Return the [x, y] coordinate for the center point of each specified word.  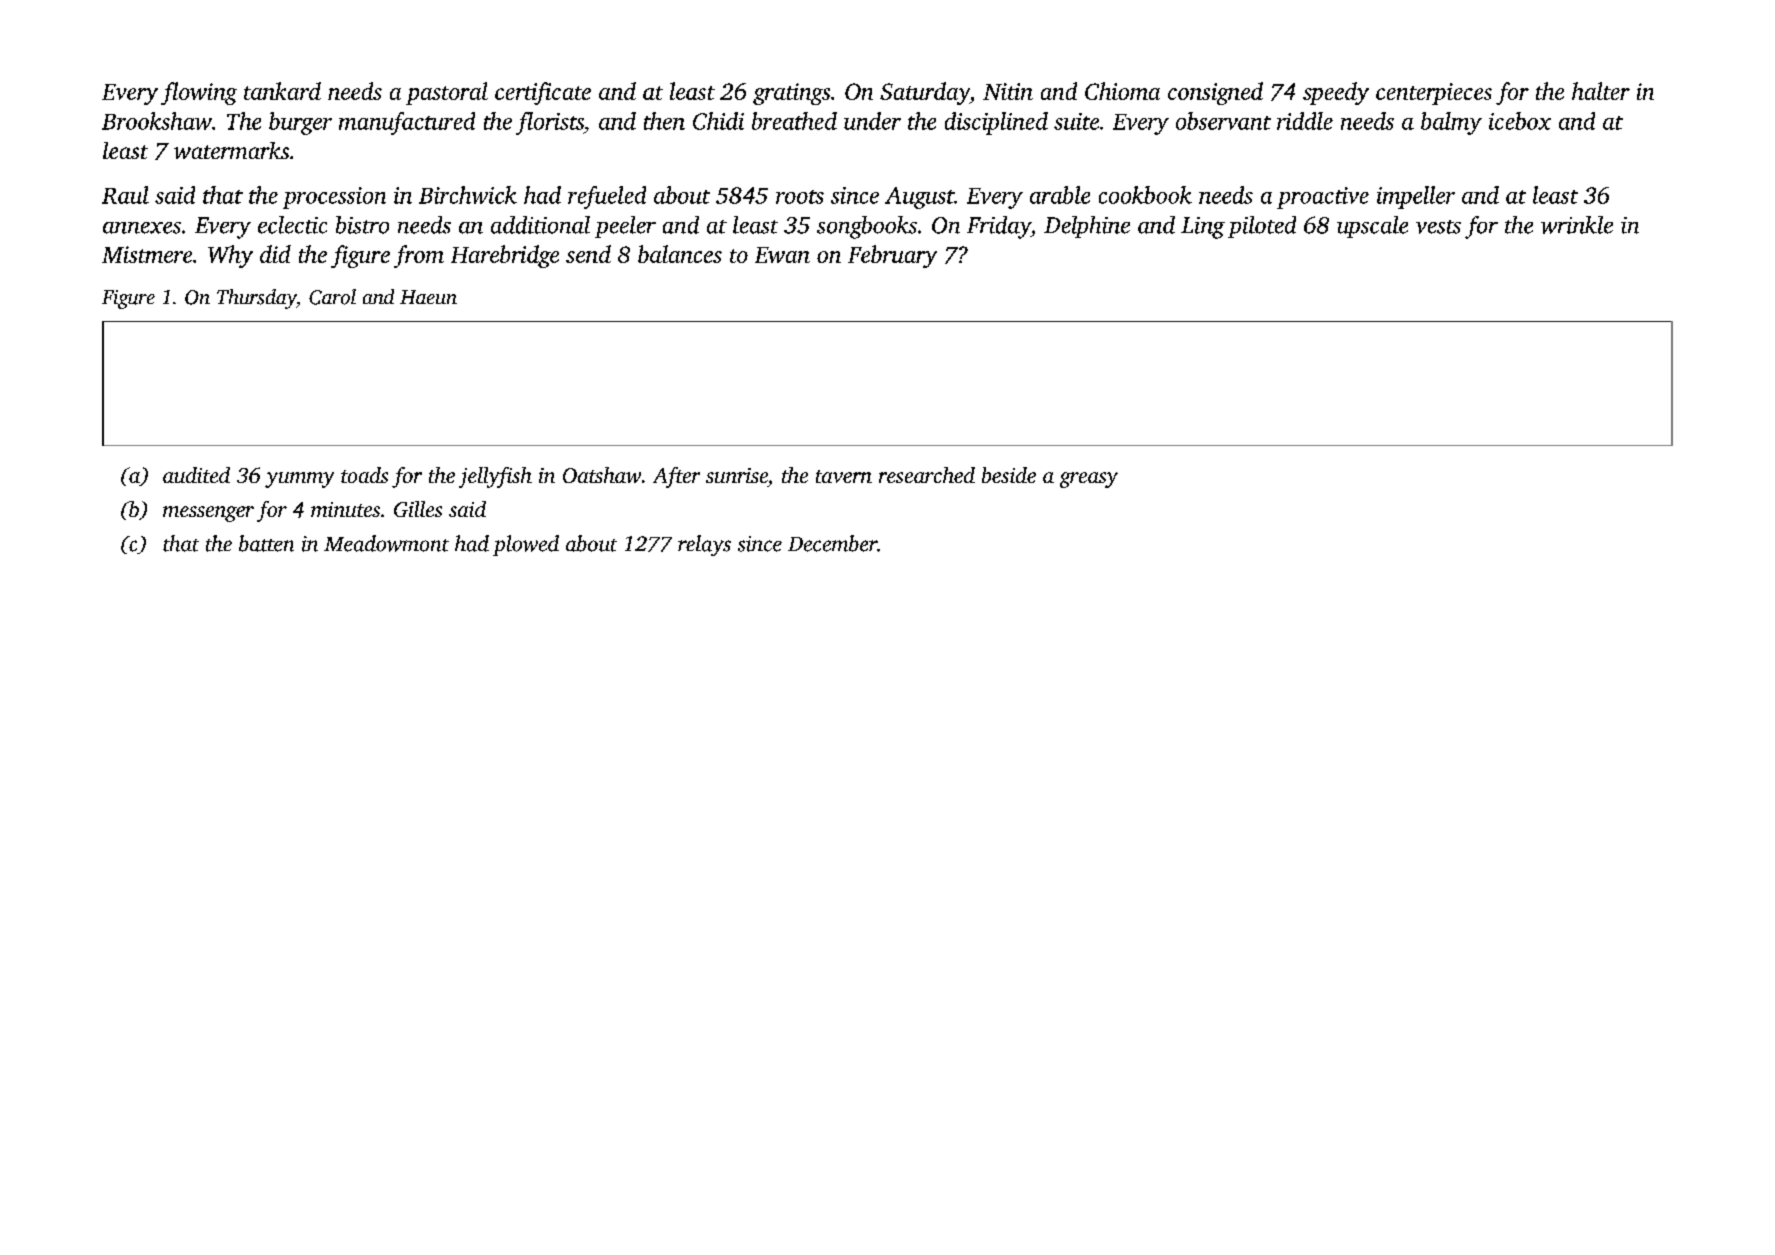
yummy [299, 480]
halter [1601, 91]
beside [1009, 475]
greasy [1089, 480]
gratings [791, 94]
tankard [282, 91]
